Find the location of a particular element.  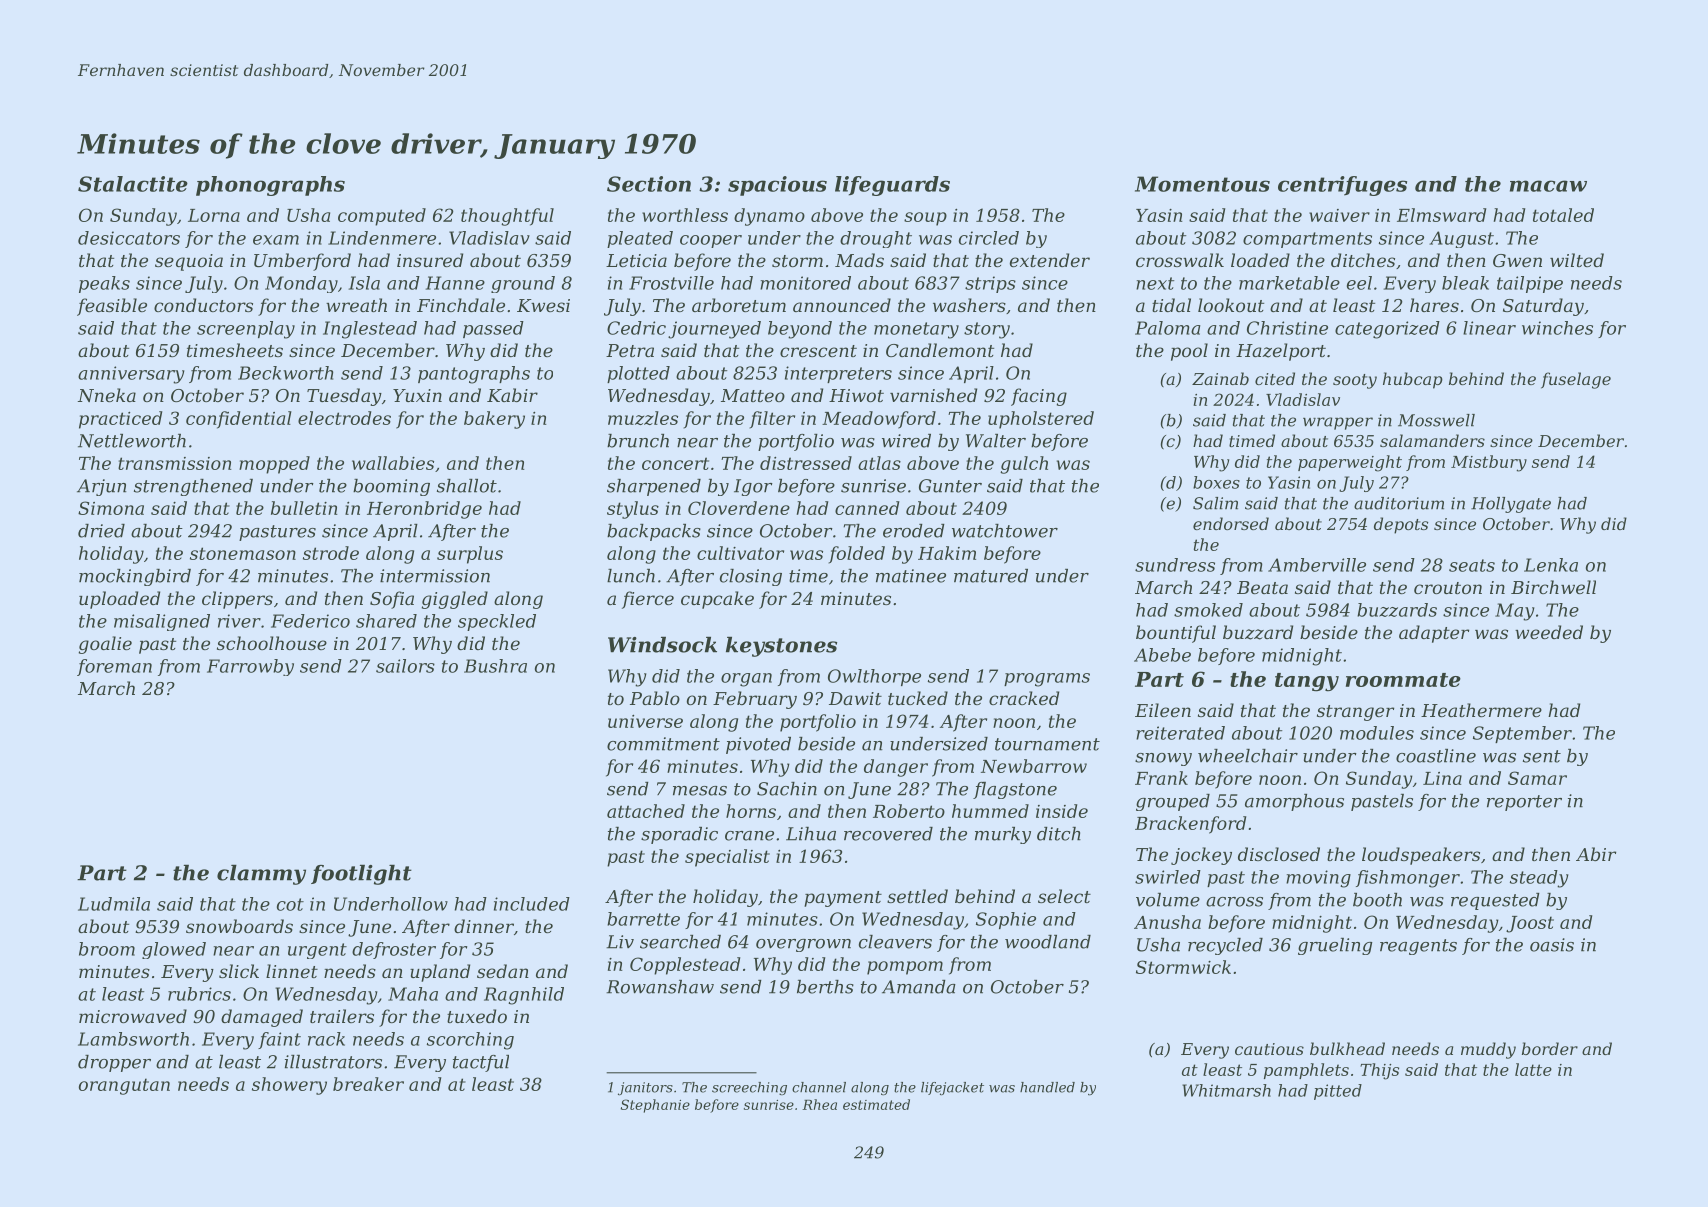

tactful is located at coordinates (481, 1063).
